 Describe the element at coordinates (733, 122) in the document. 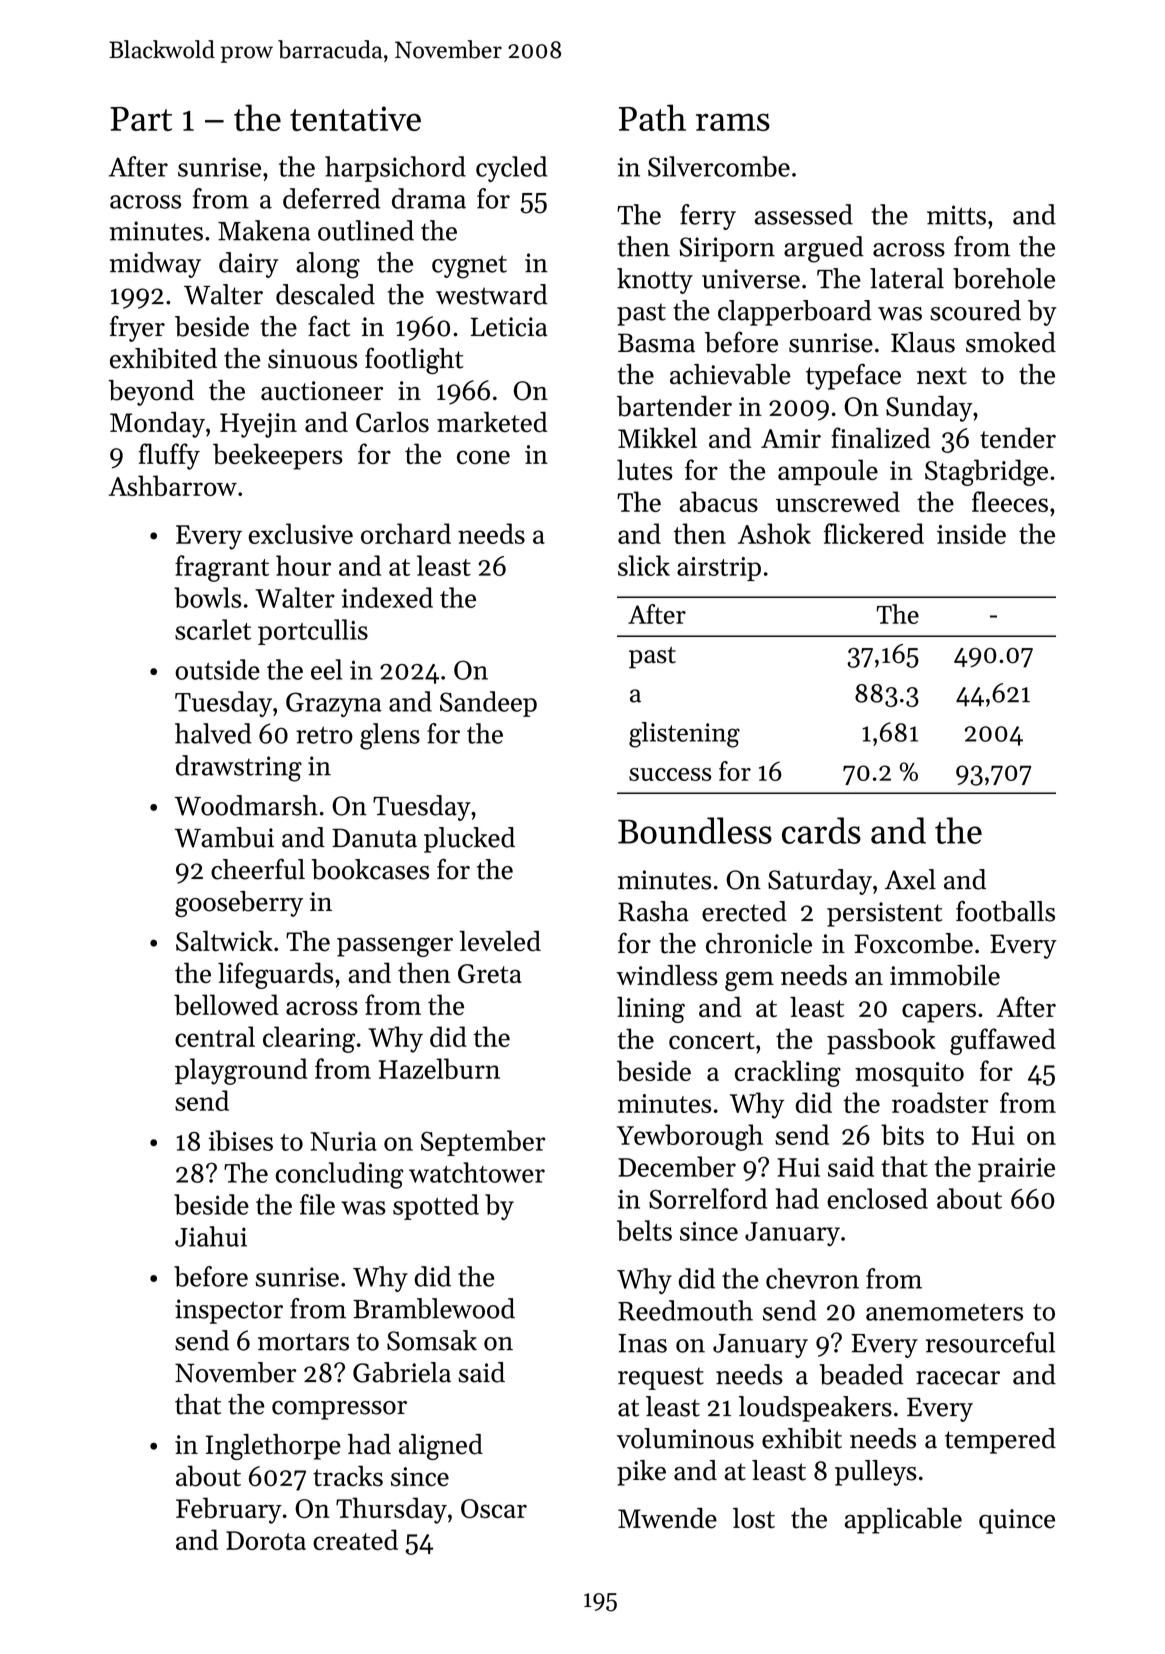

I see `rams` at that location.
